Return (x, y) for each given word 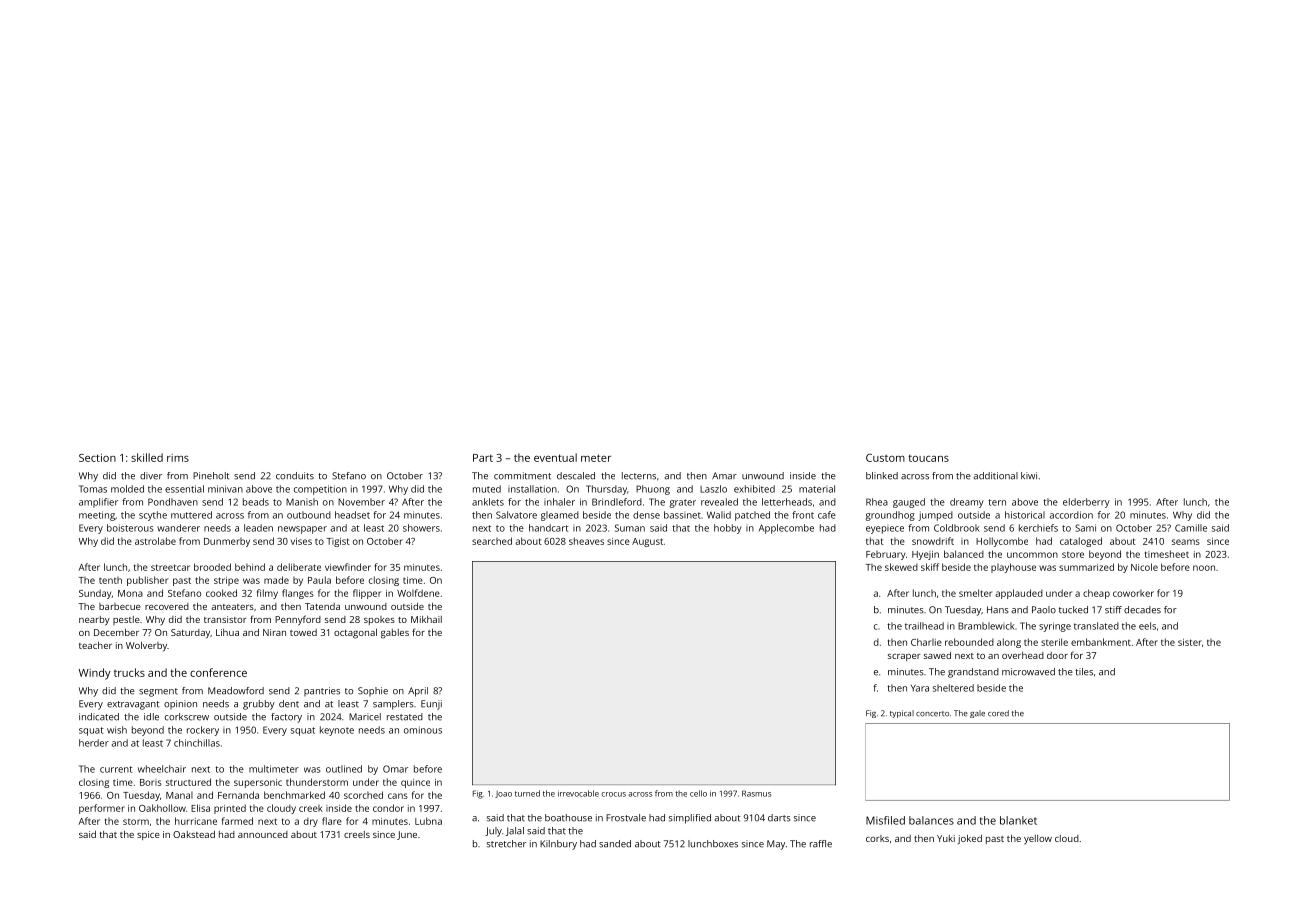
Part (483, 458)
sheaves (586, 541)
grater (682, 503)
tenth (110, 580)
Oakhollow (162, 808)
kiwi (1029, 475)
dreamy (967, 503)
